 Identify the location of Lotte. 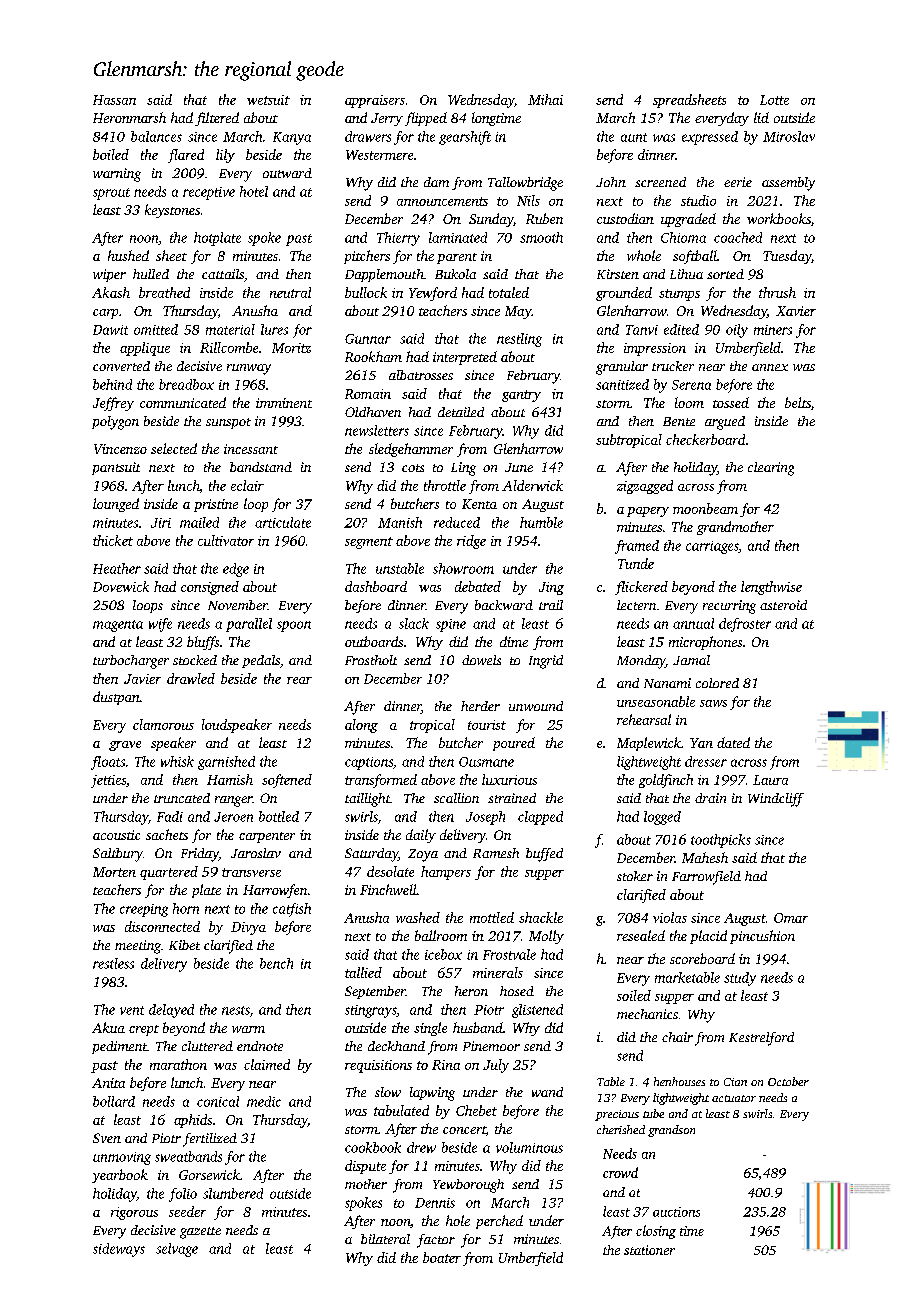
(774, 100).
